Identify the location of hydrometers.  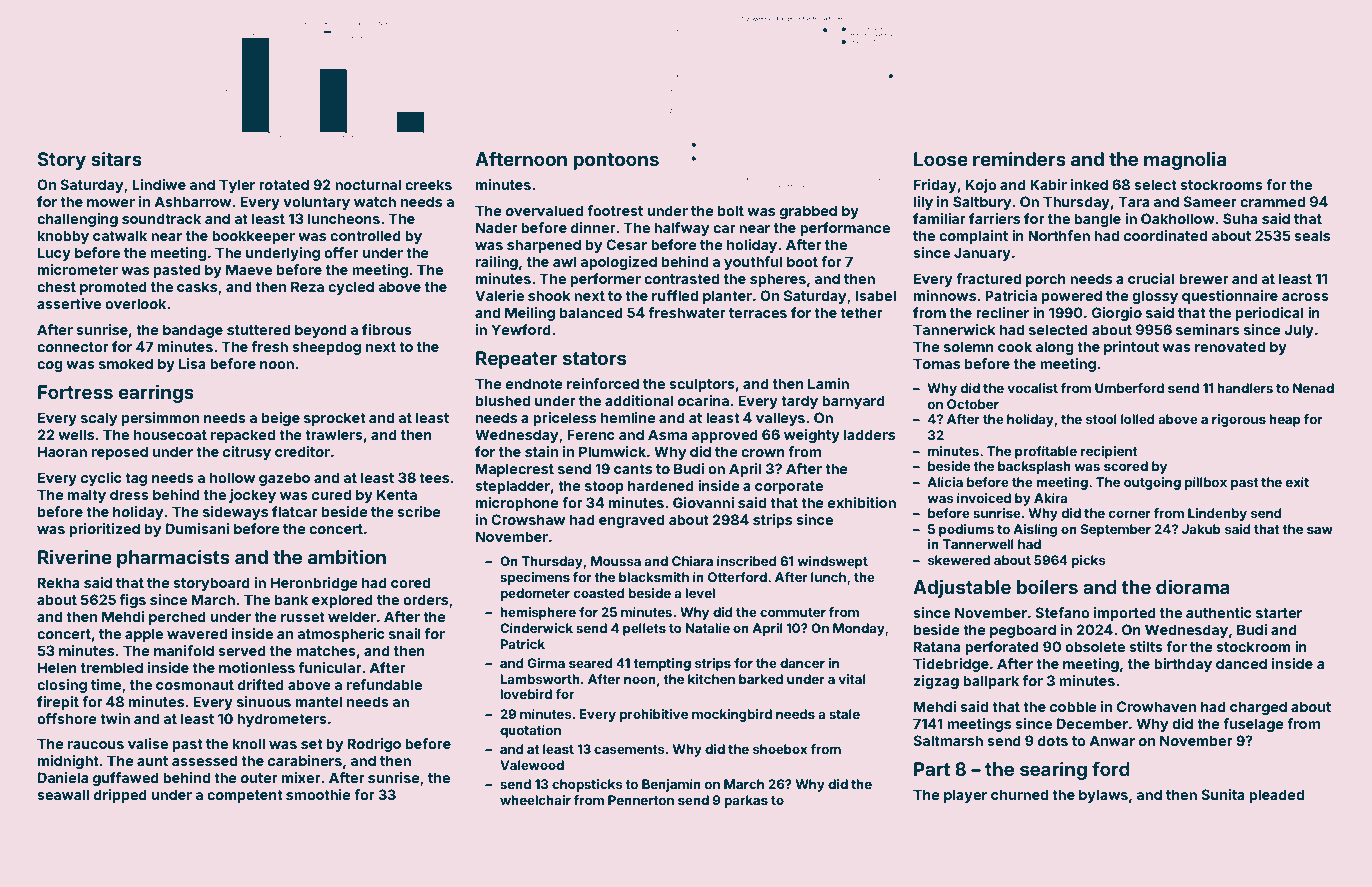
(282, 720).
